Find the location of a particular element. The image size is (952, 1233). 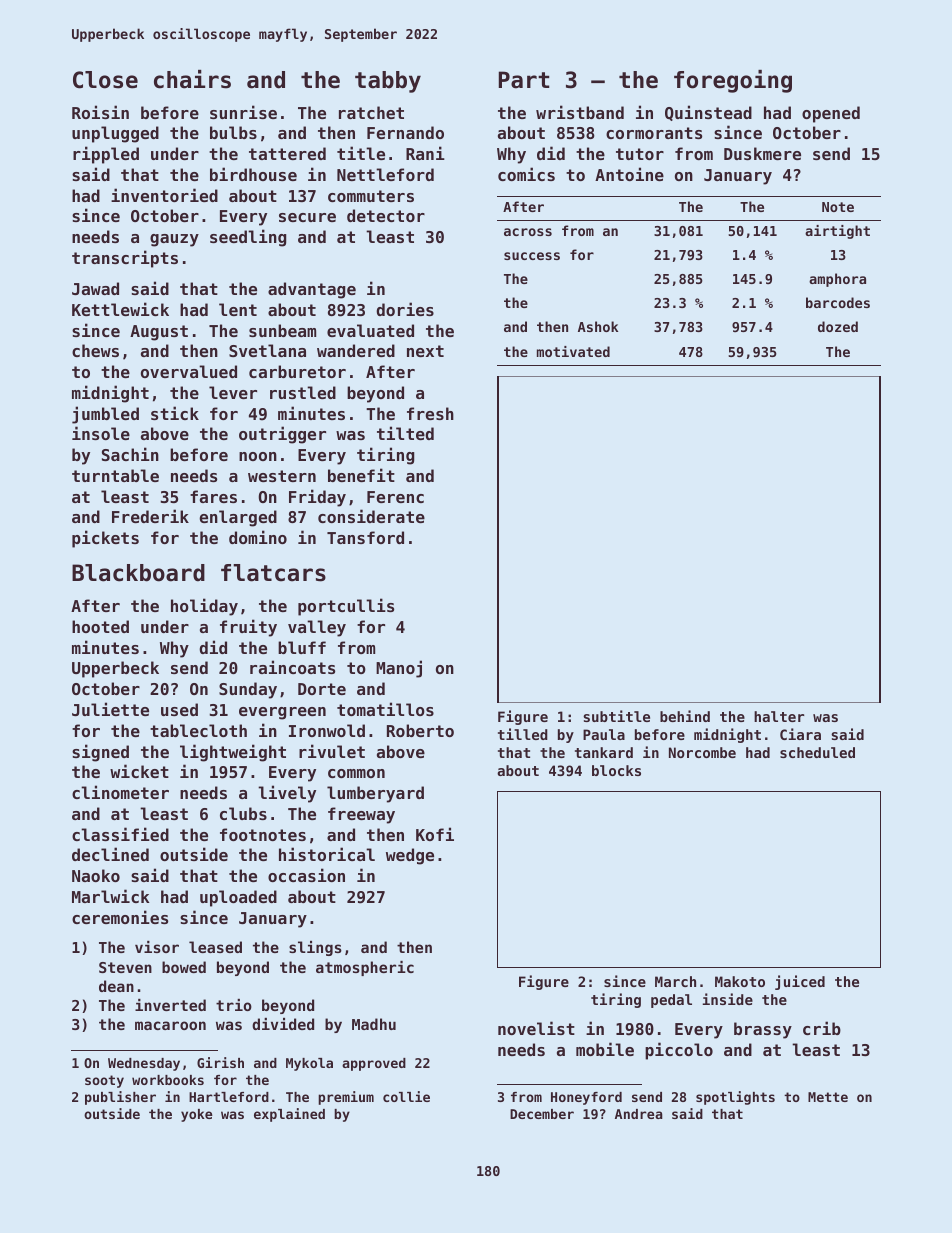

tomatillos is located at coordinates (385, 709).
